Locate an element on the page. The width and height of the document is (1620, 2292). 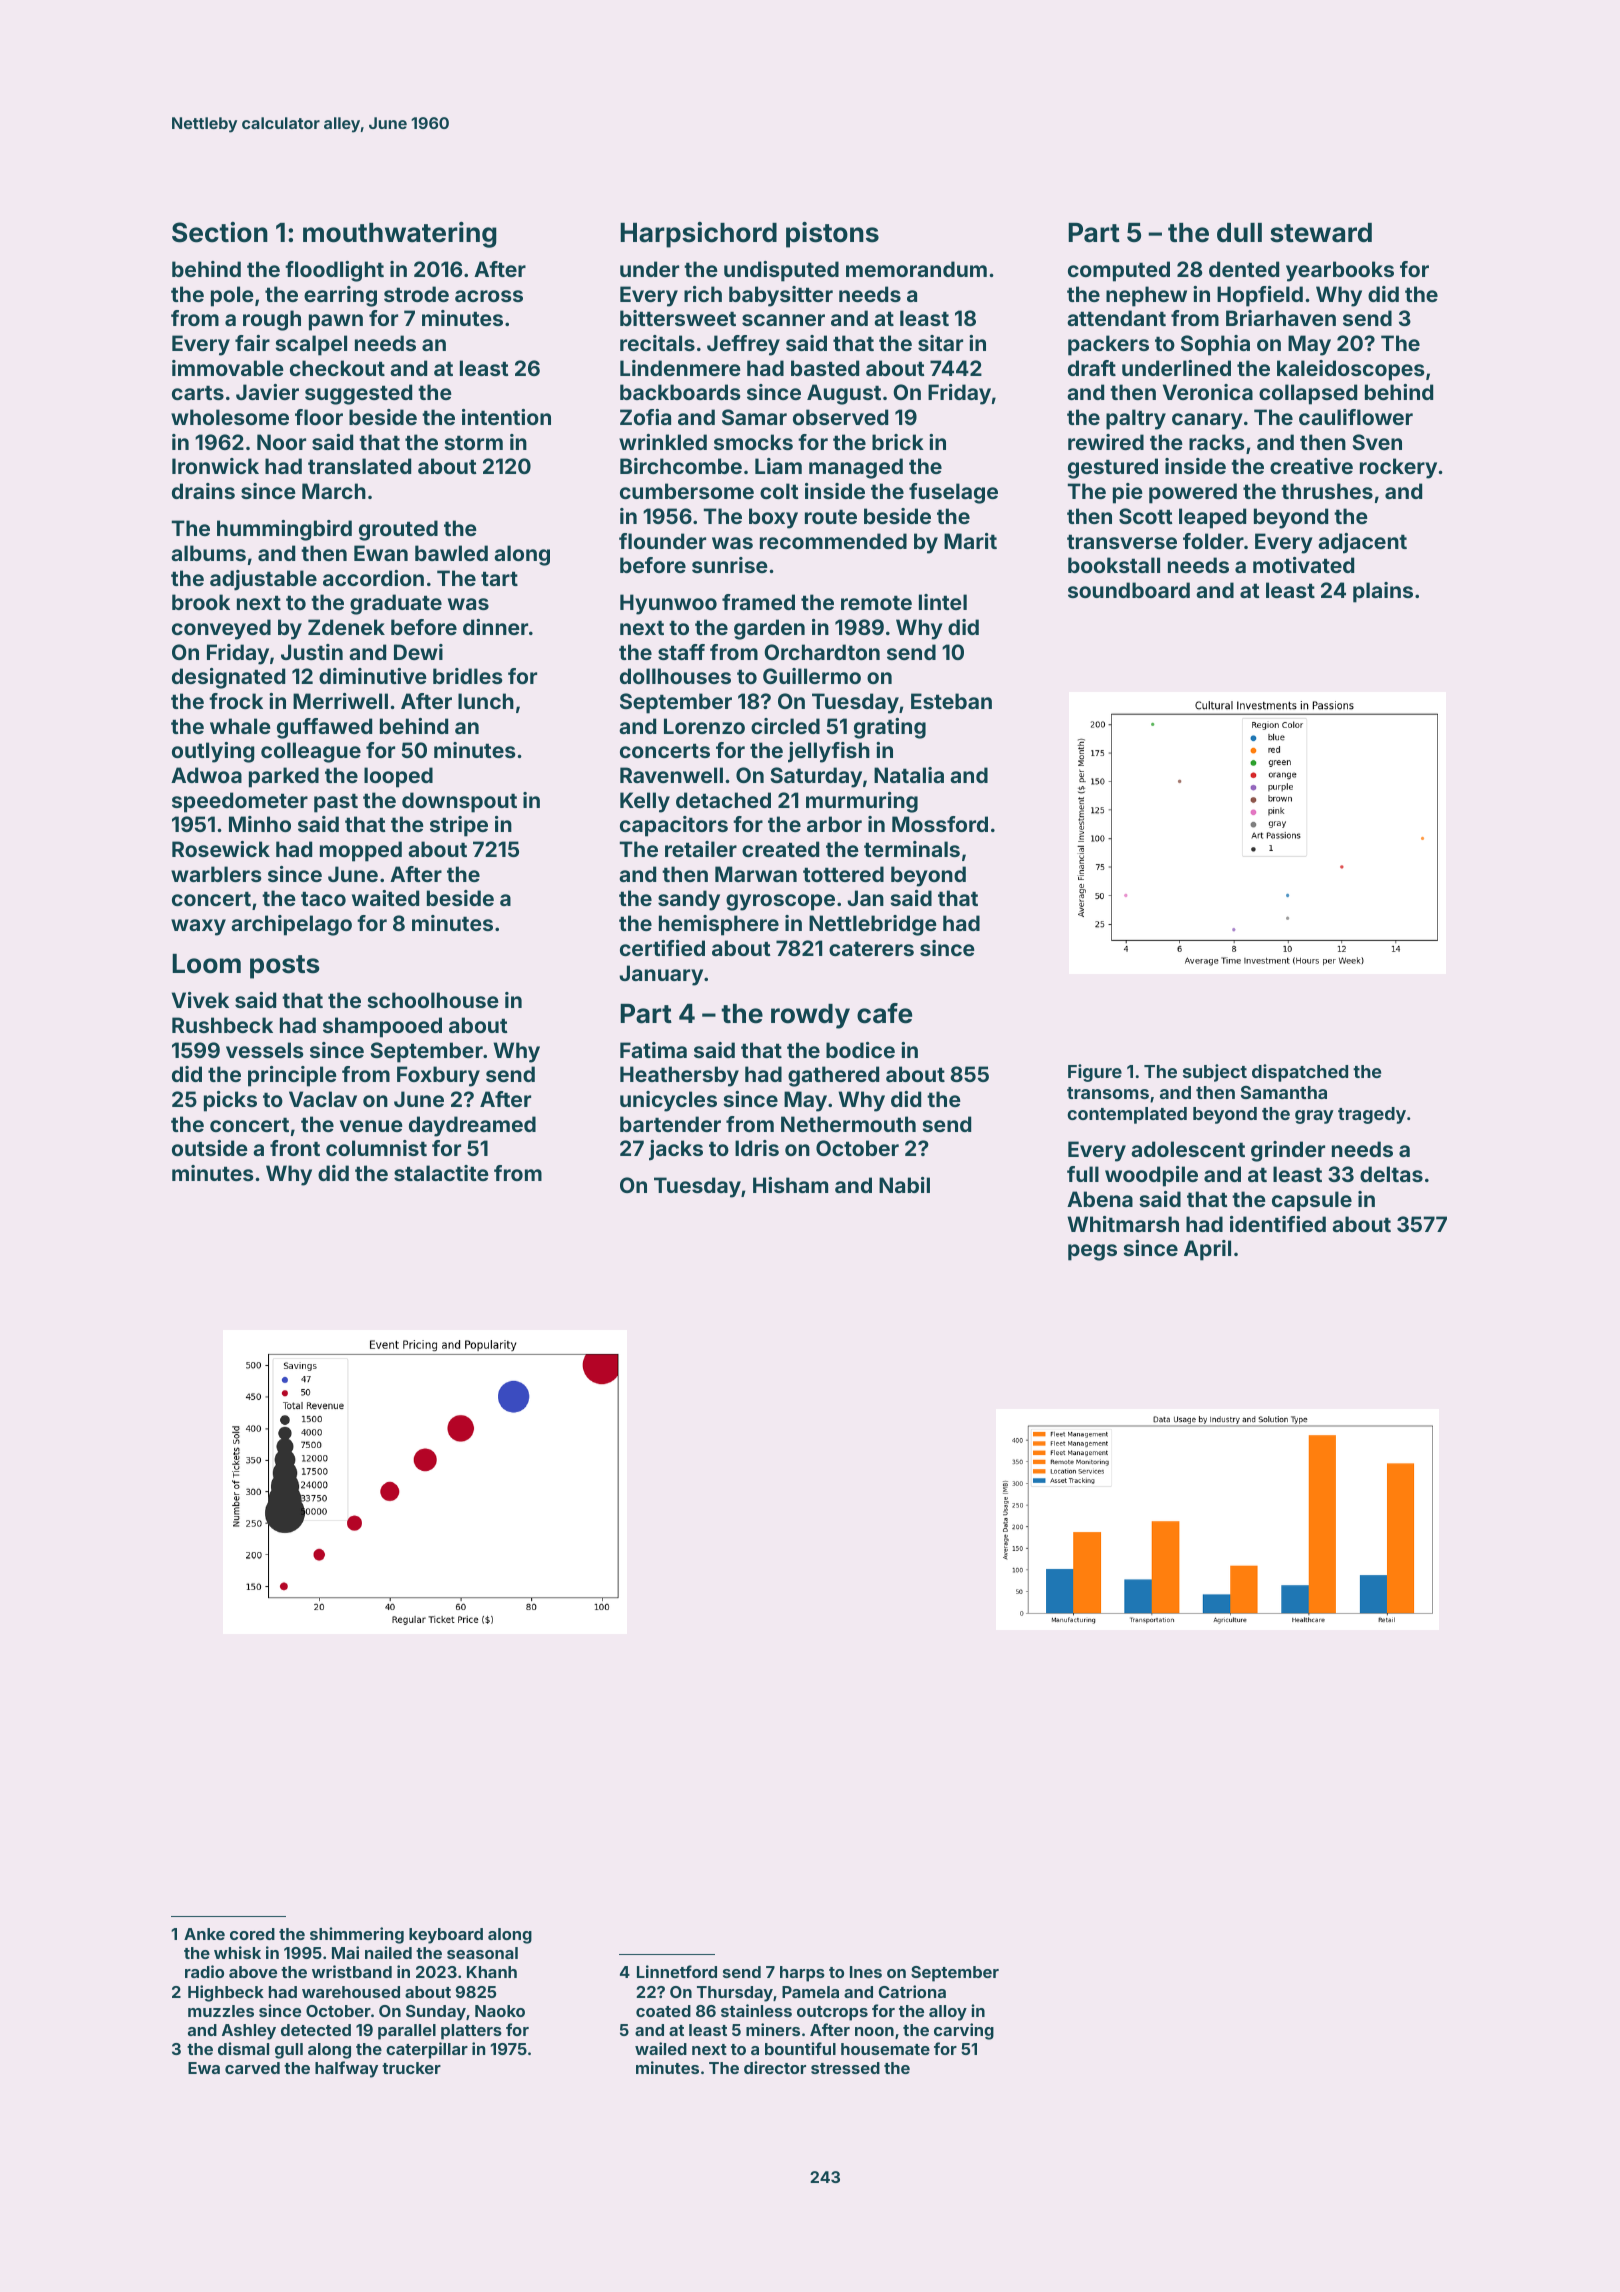
certified is located at coordinates (662, 948).
